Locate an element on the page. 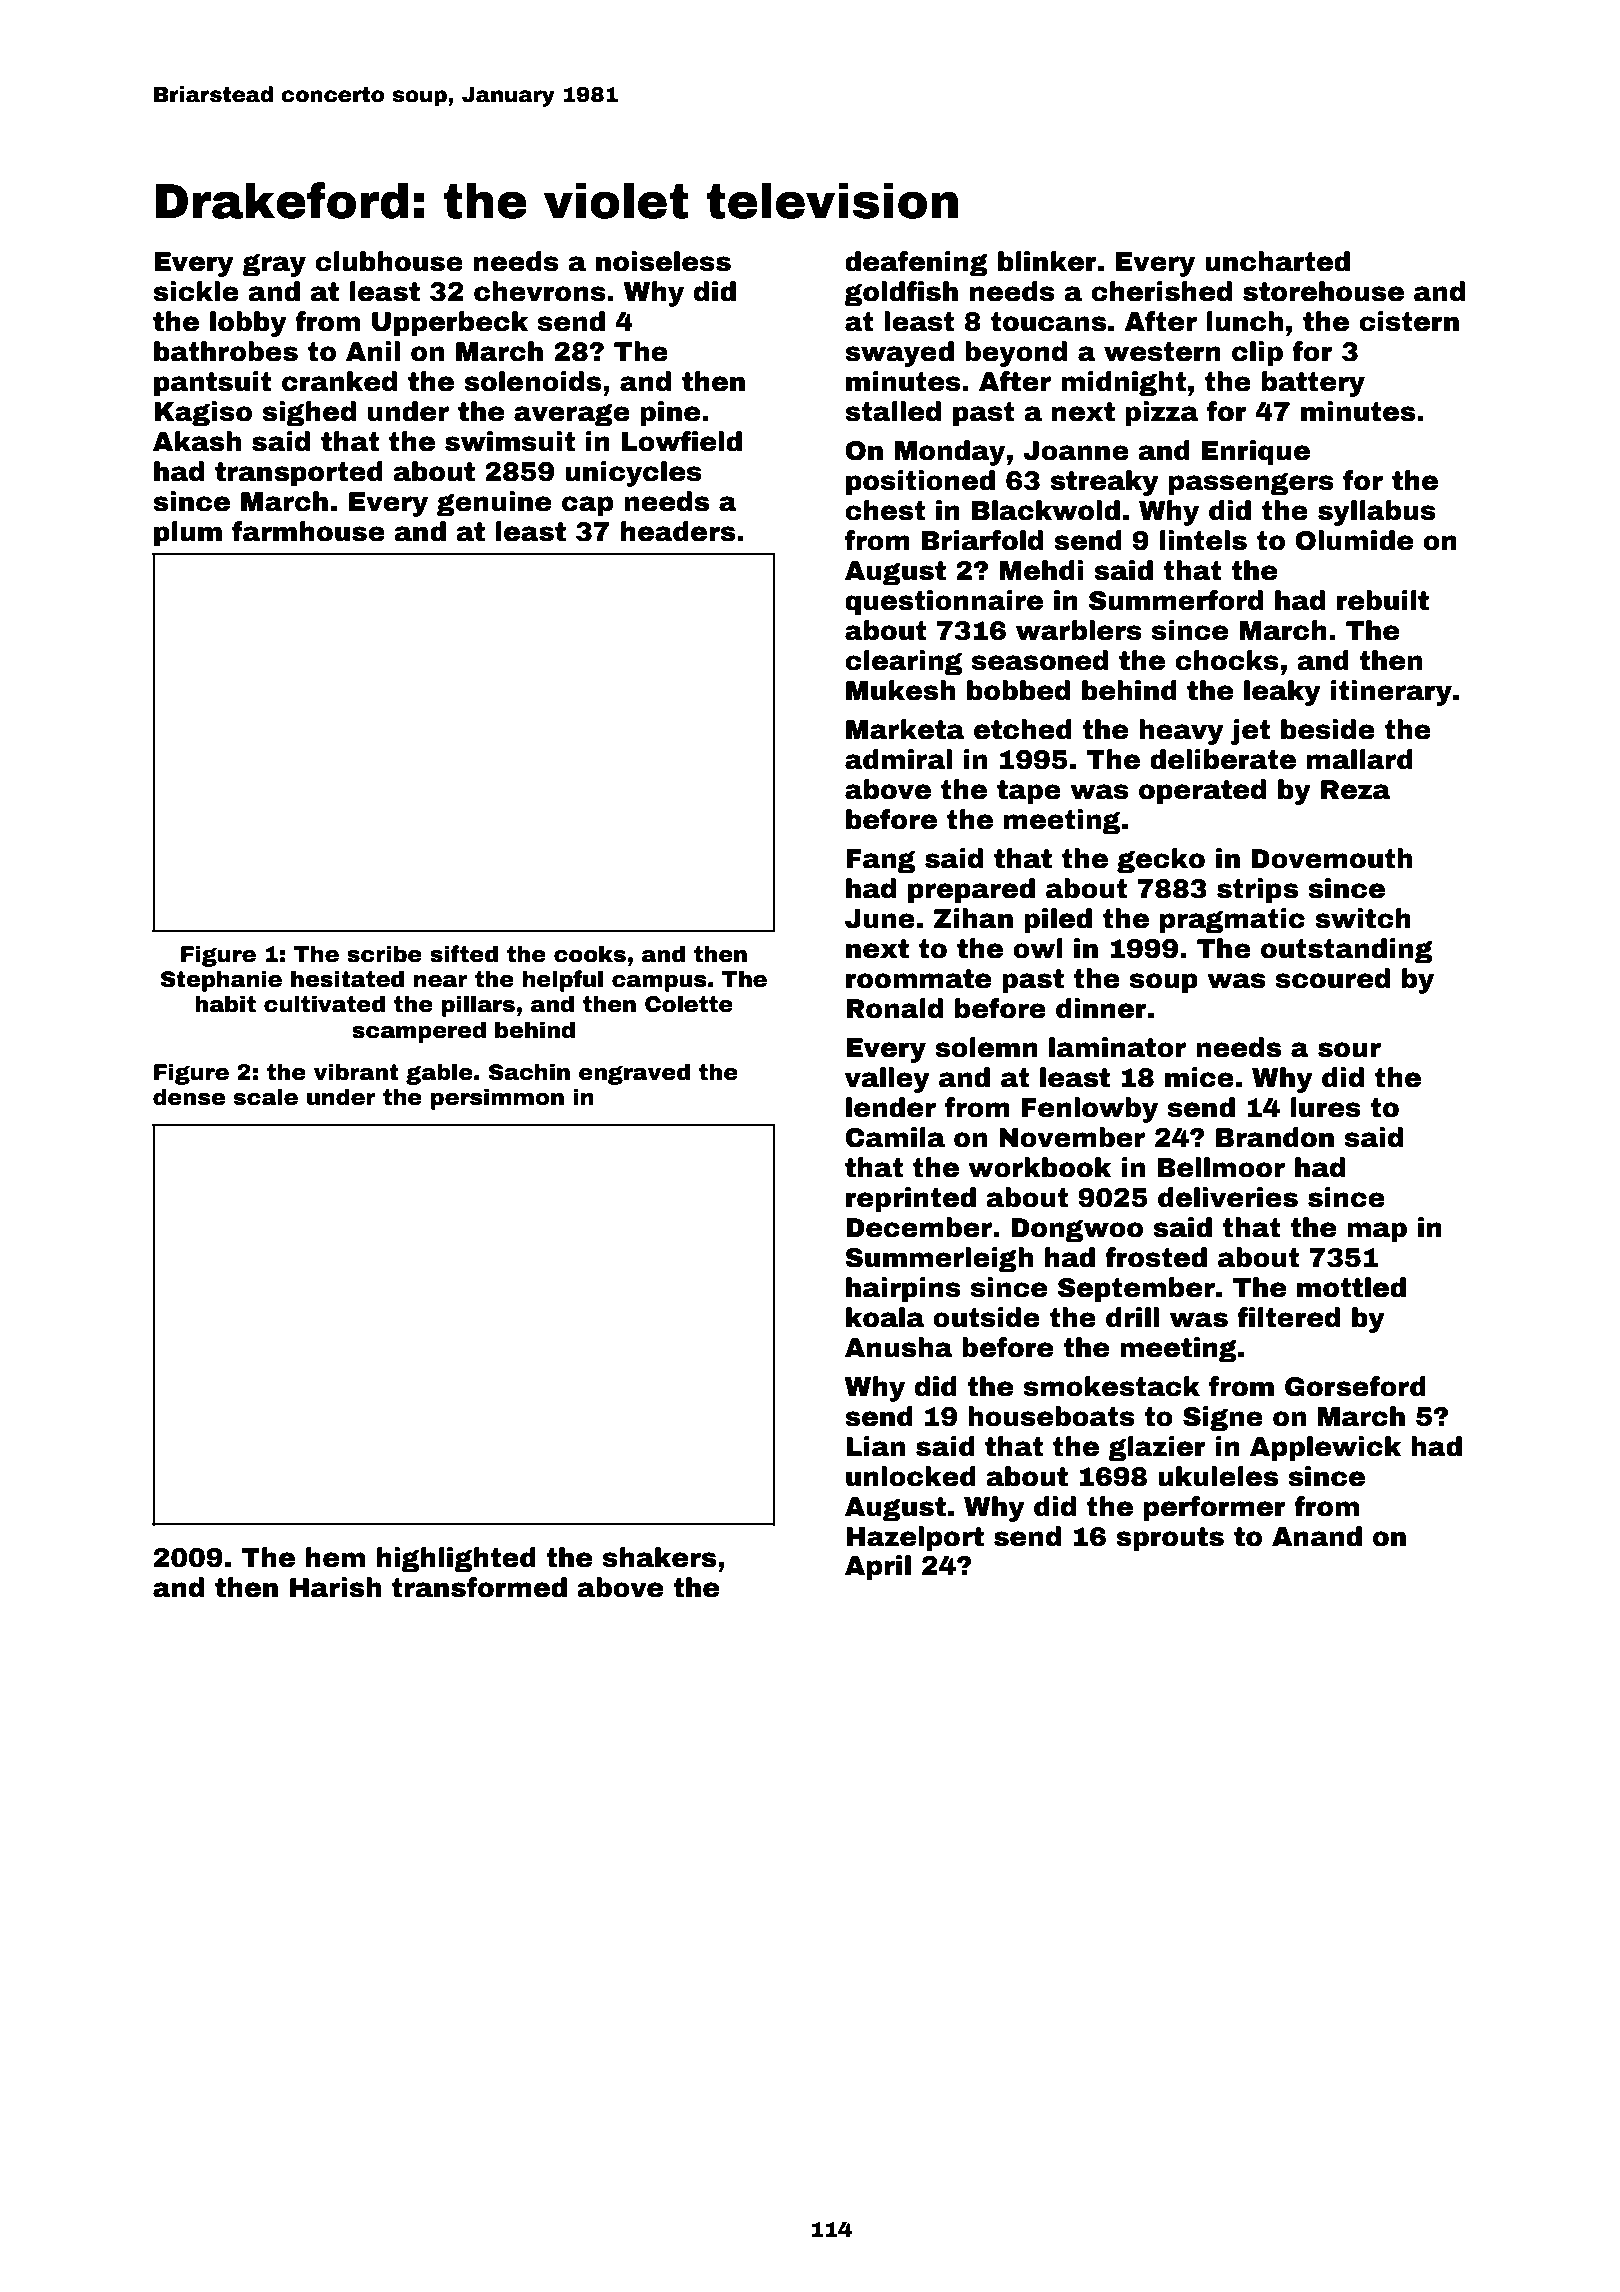  Applewick is located at coordinates (1325, 1449).
